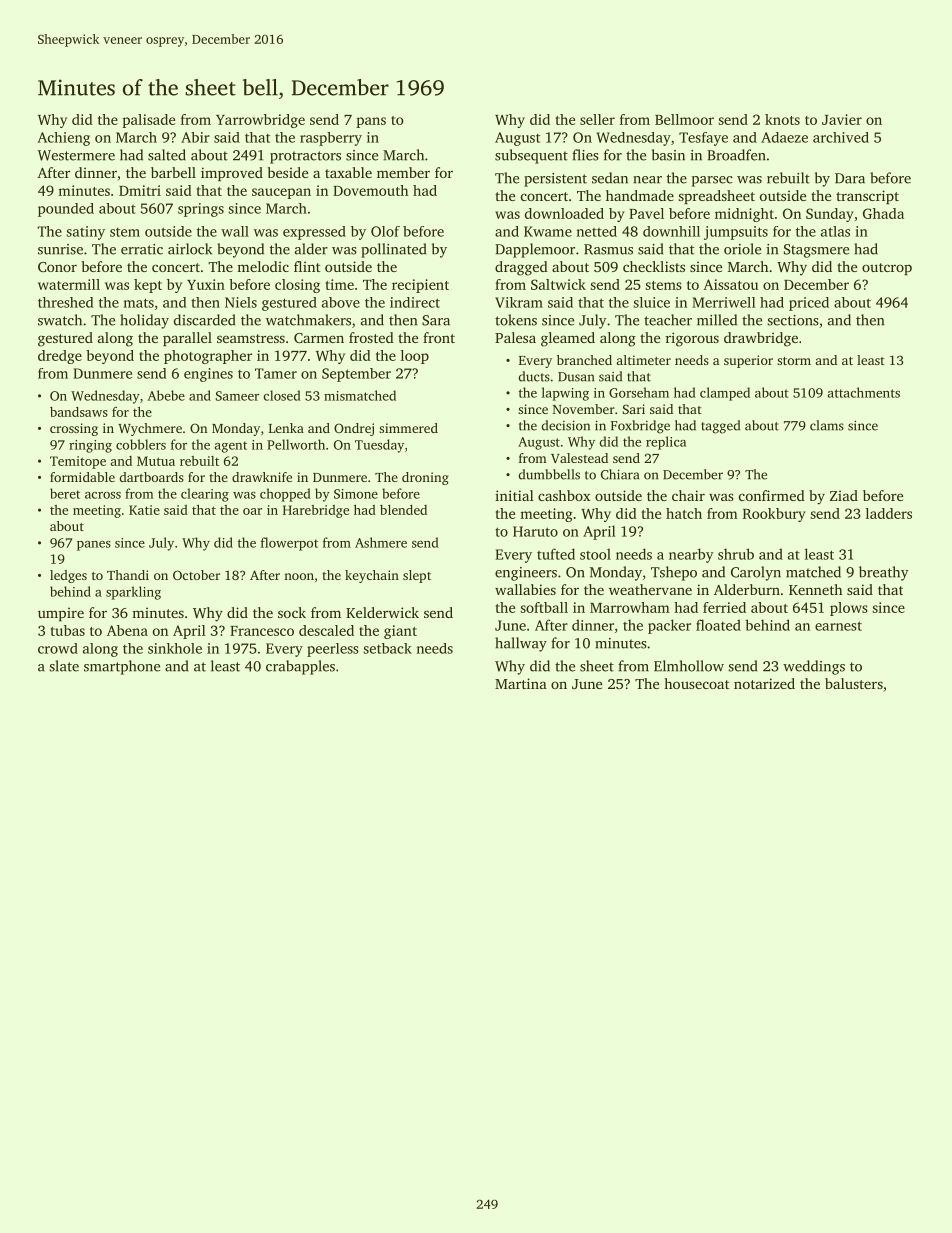 This document has width=952, height=1233. Describe the element at coordinates (827, 425) in the document. I see `clams` at that location.
